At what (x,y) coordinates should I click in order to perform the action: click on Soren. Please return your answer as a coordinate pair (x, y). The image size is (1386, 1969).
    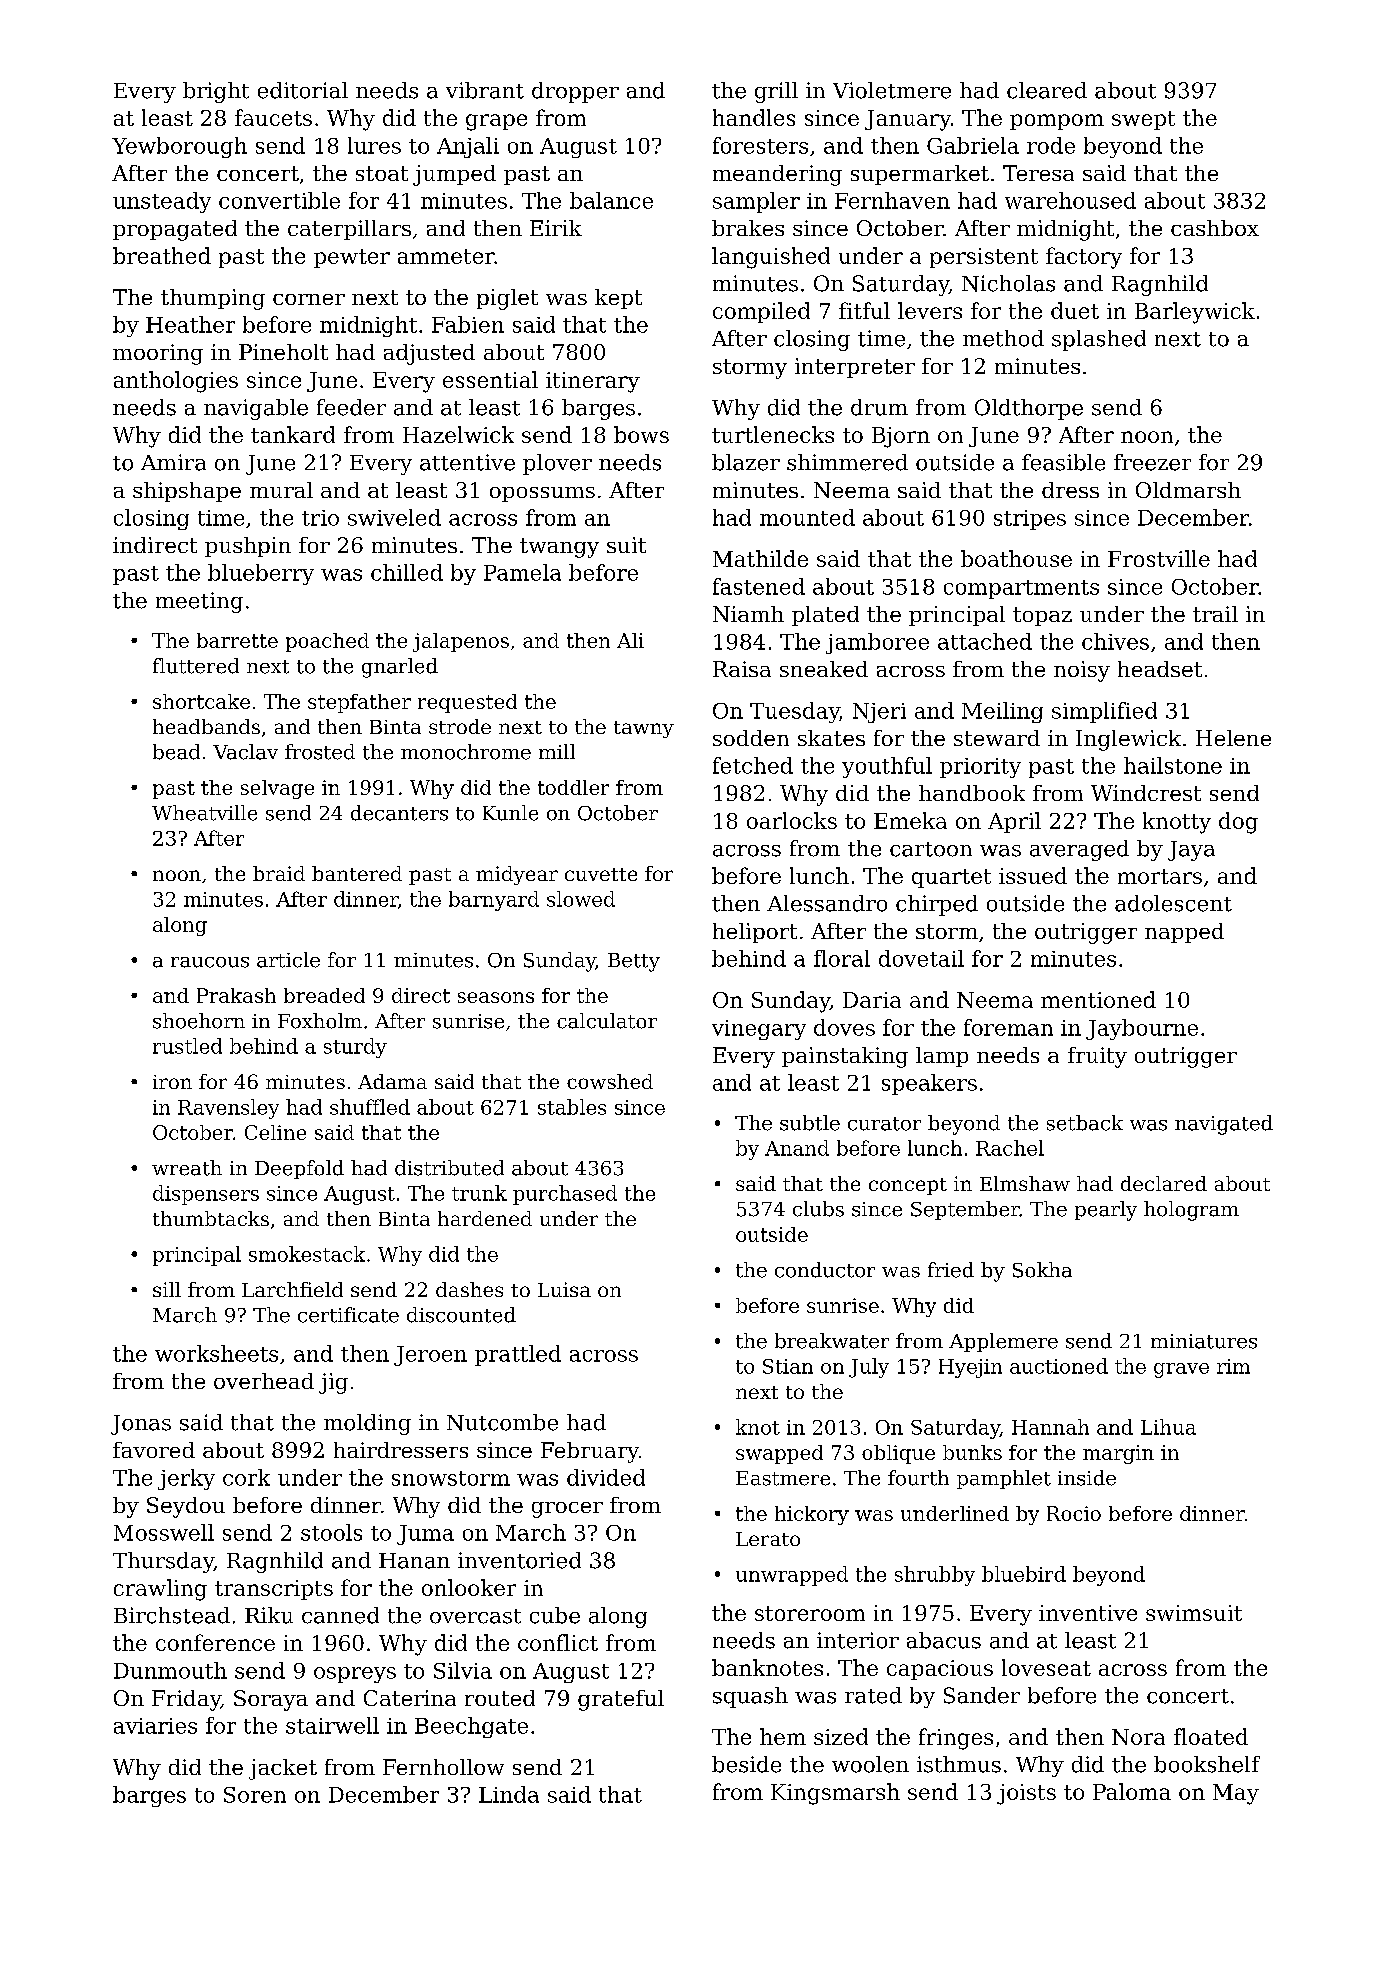
    Looking at the image, I should click on (255, 1795).
